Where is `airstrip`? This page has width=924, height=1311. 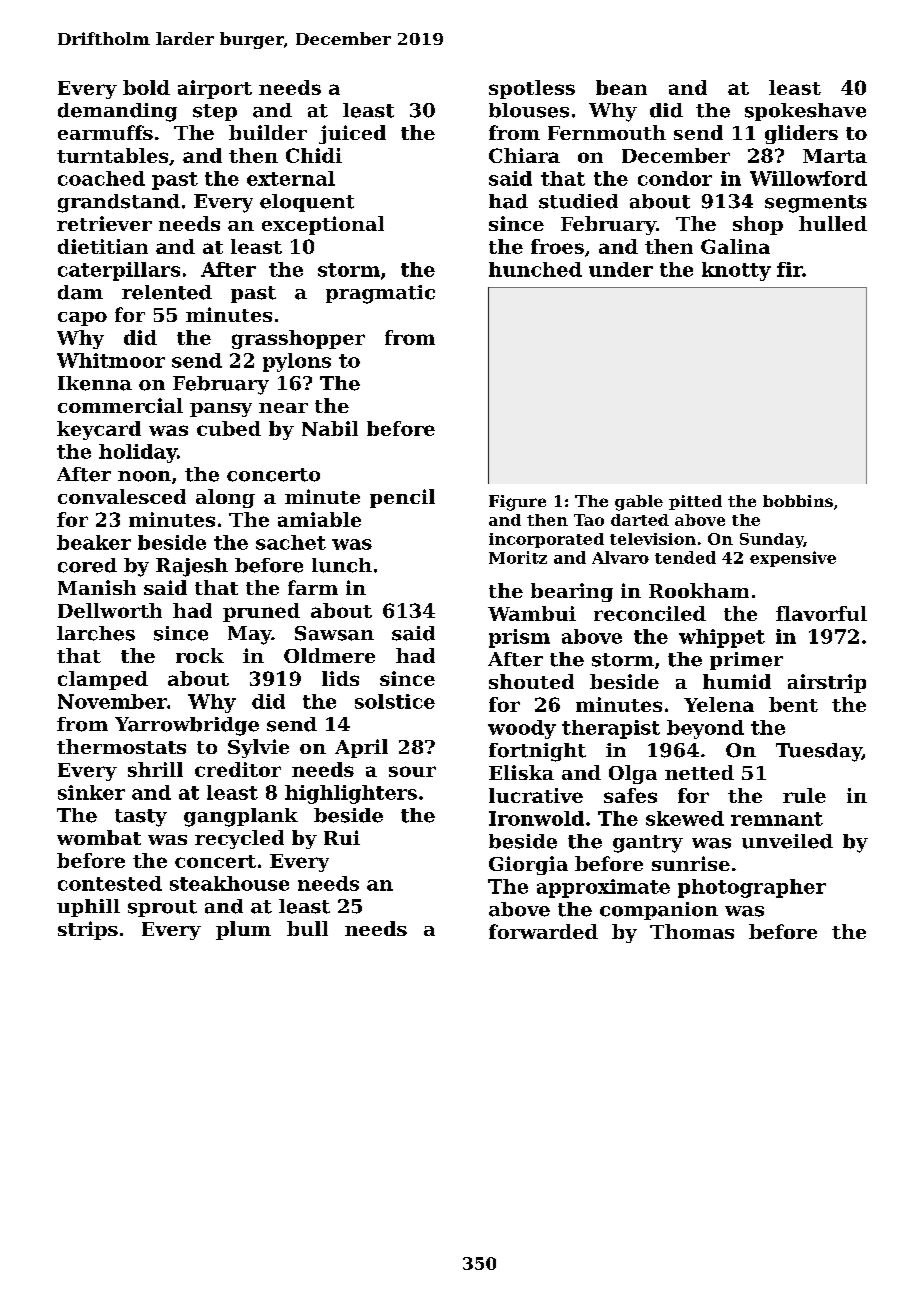 airstrip is located at coordinates (827, 683).
